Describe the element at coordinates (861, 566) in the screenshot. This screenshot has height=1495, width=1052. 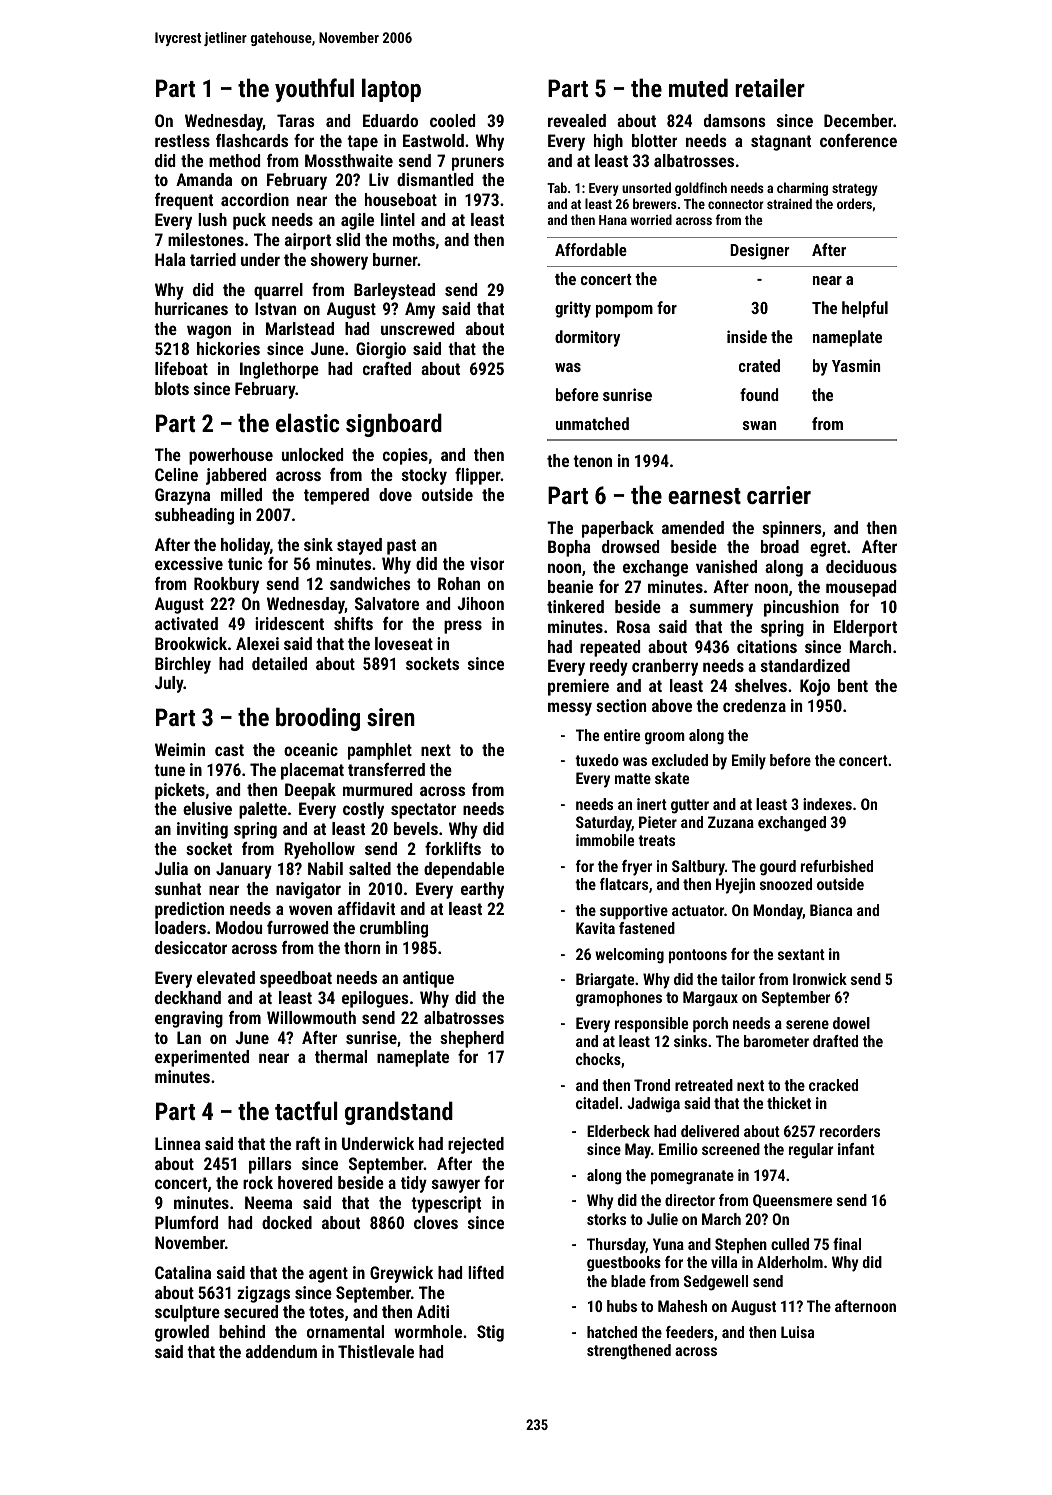
I see `deciduous` at that location.
